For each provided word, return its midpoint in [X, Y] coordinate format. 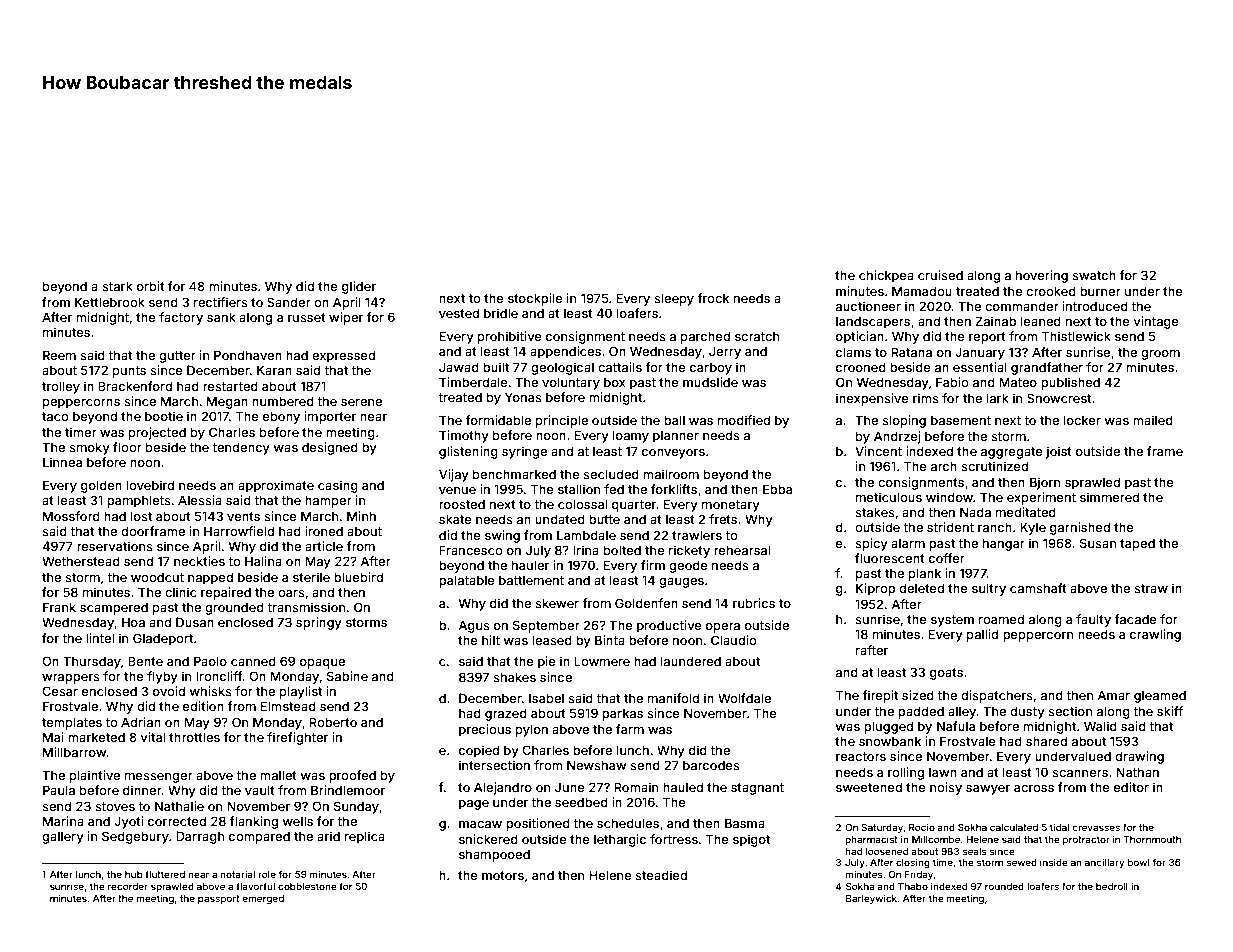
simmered [1109, 497]
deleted [921, 588]
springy [319, 623]
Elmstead [288, 706]
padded [921, 712]
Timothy [464, 436]
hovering [1042, 276]
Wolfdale [744, 698]
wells [297, 821]
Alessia [200, 500]
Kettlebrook [110, 302]
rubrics [754, 603]
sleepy [674, 299]
